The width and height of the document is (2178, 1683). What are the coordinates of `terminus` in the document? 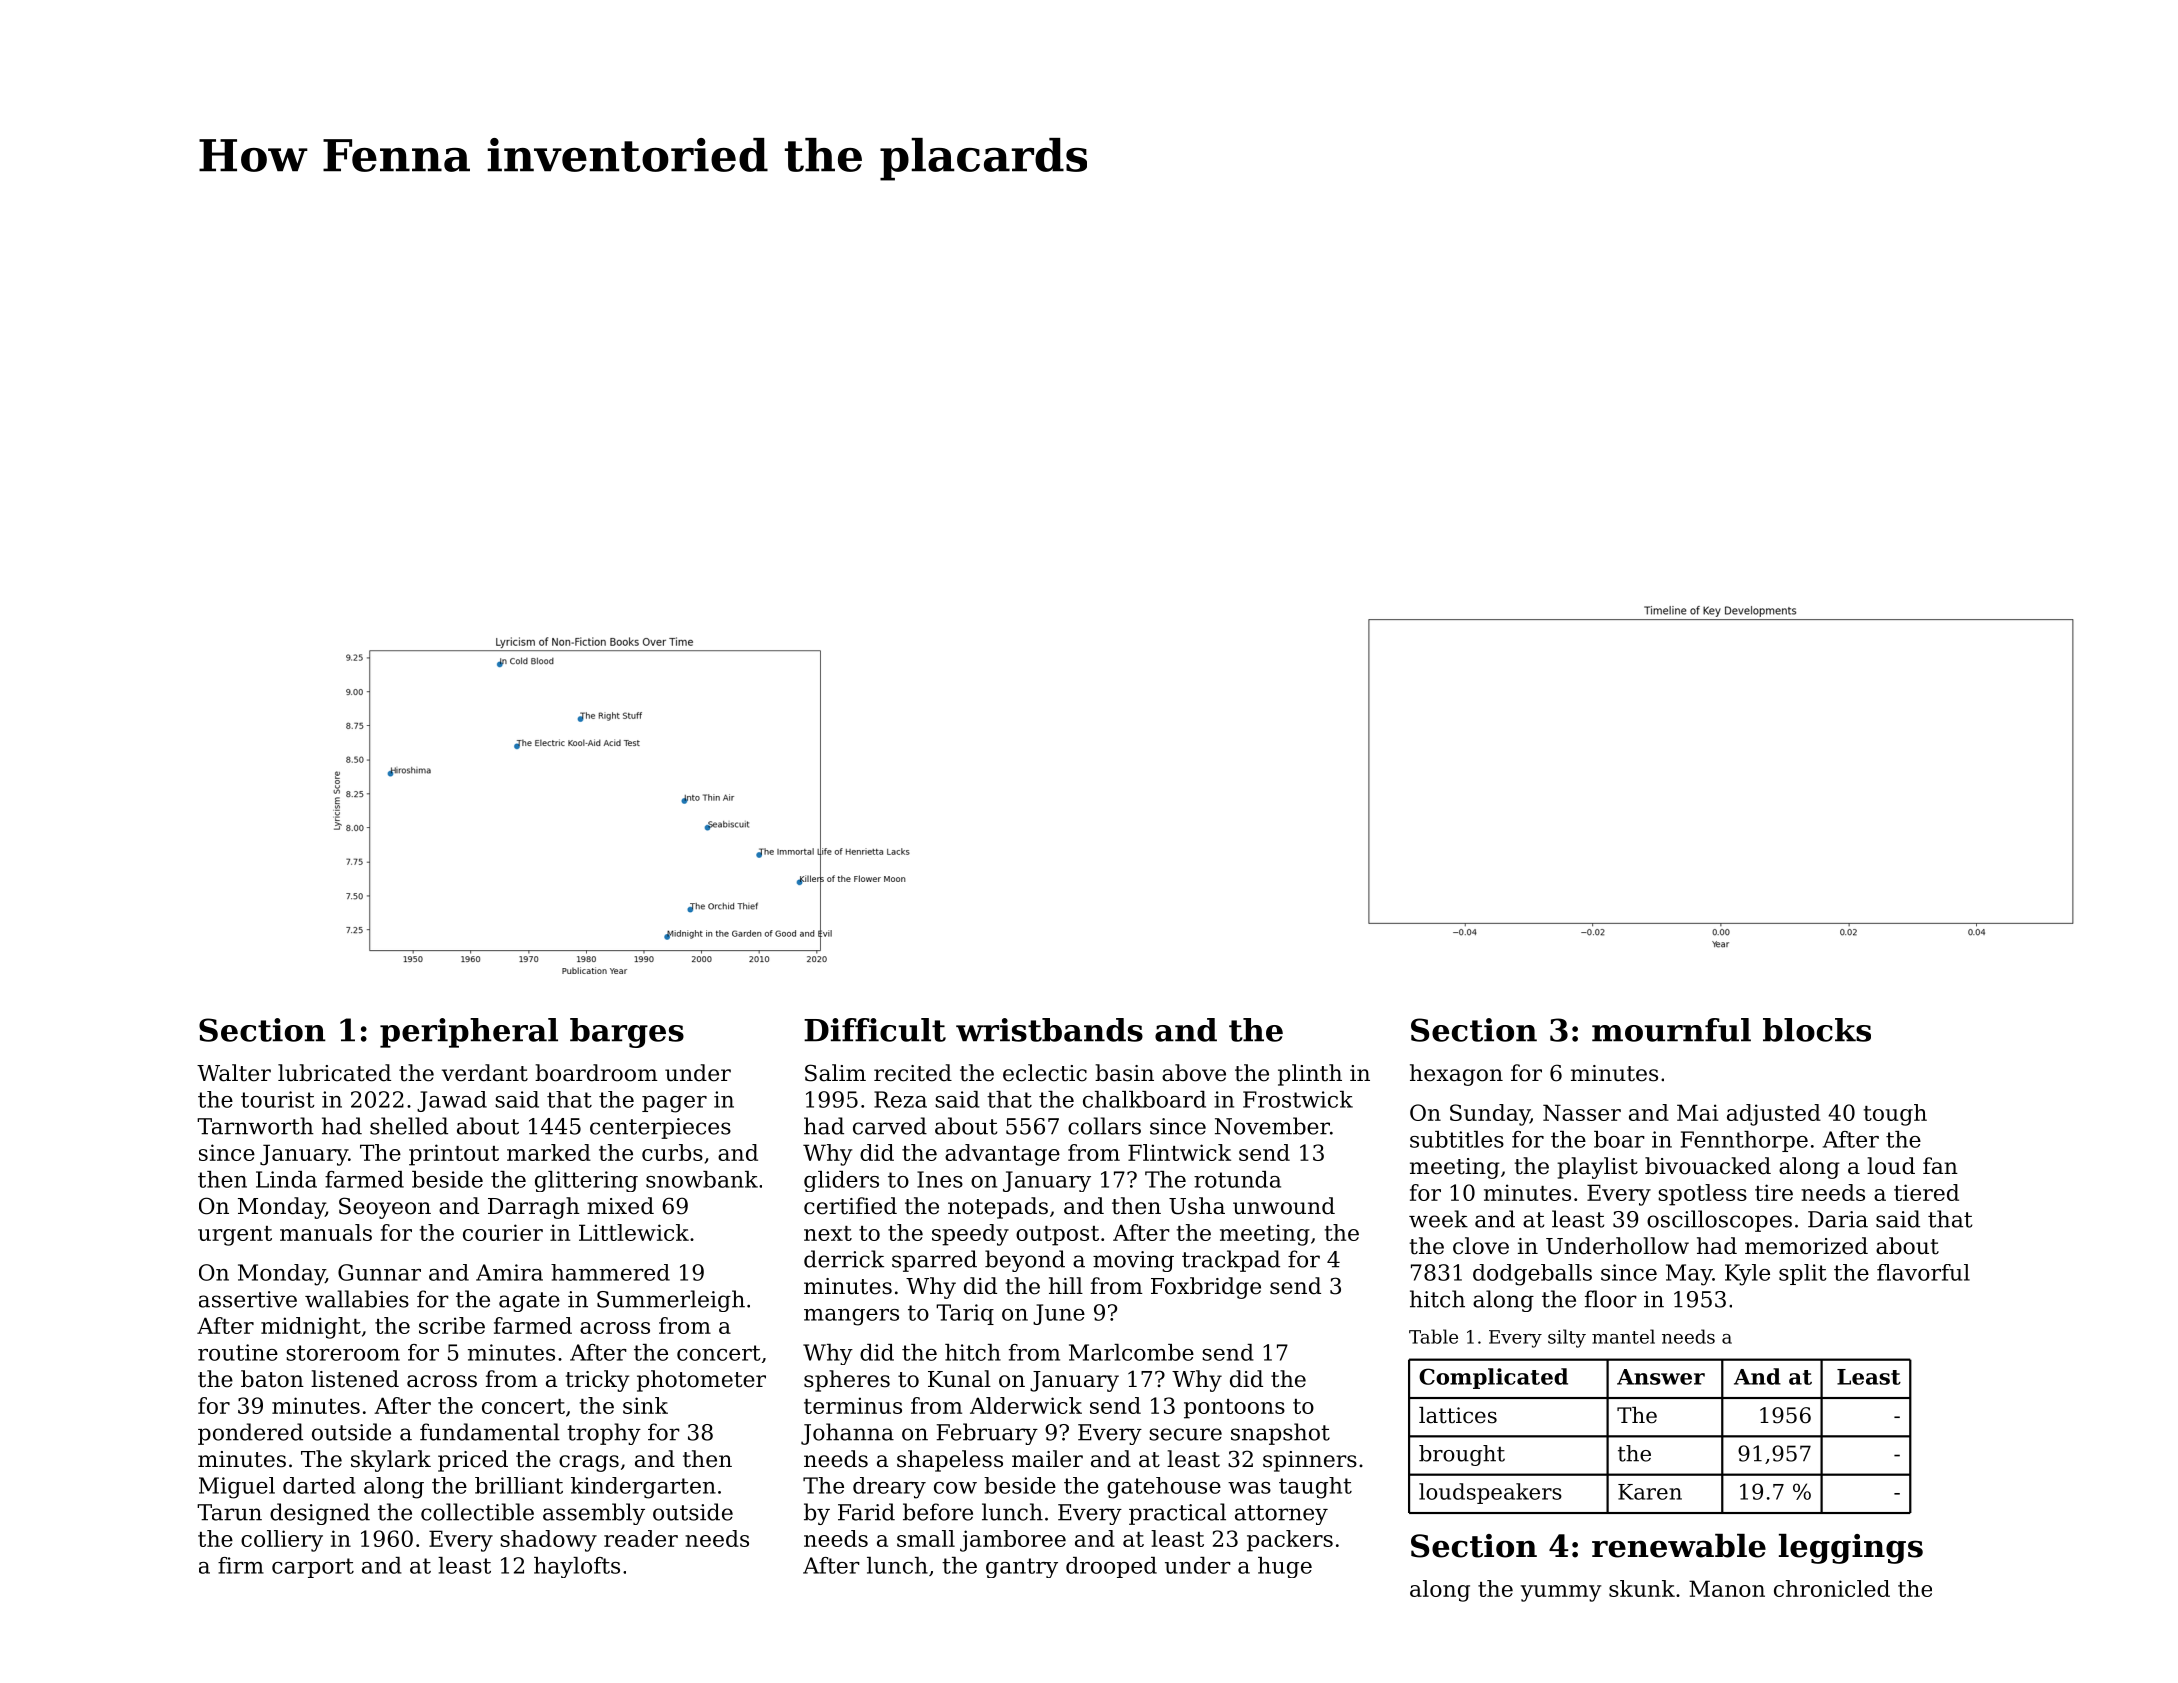 It's located at (853, 1405).
